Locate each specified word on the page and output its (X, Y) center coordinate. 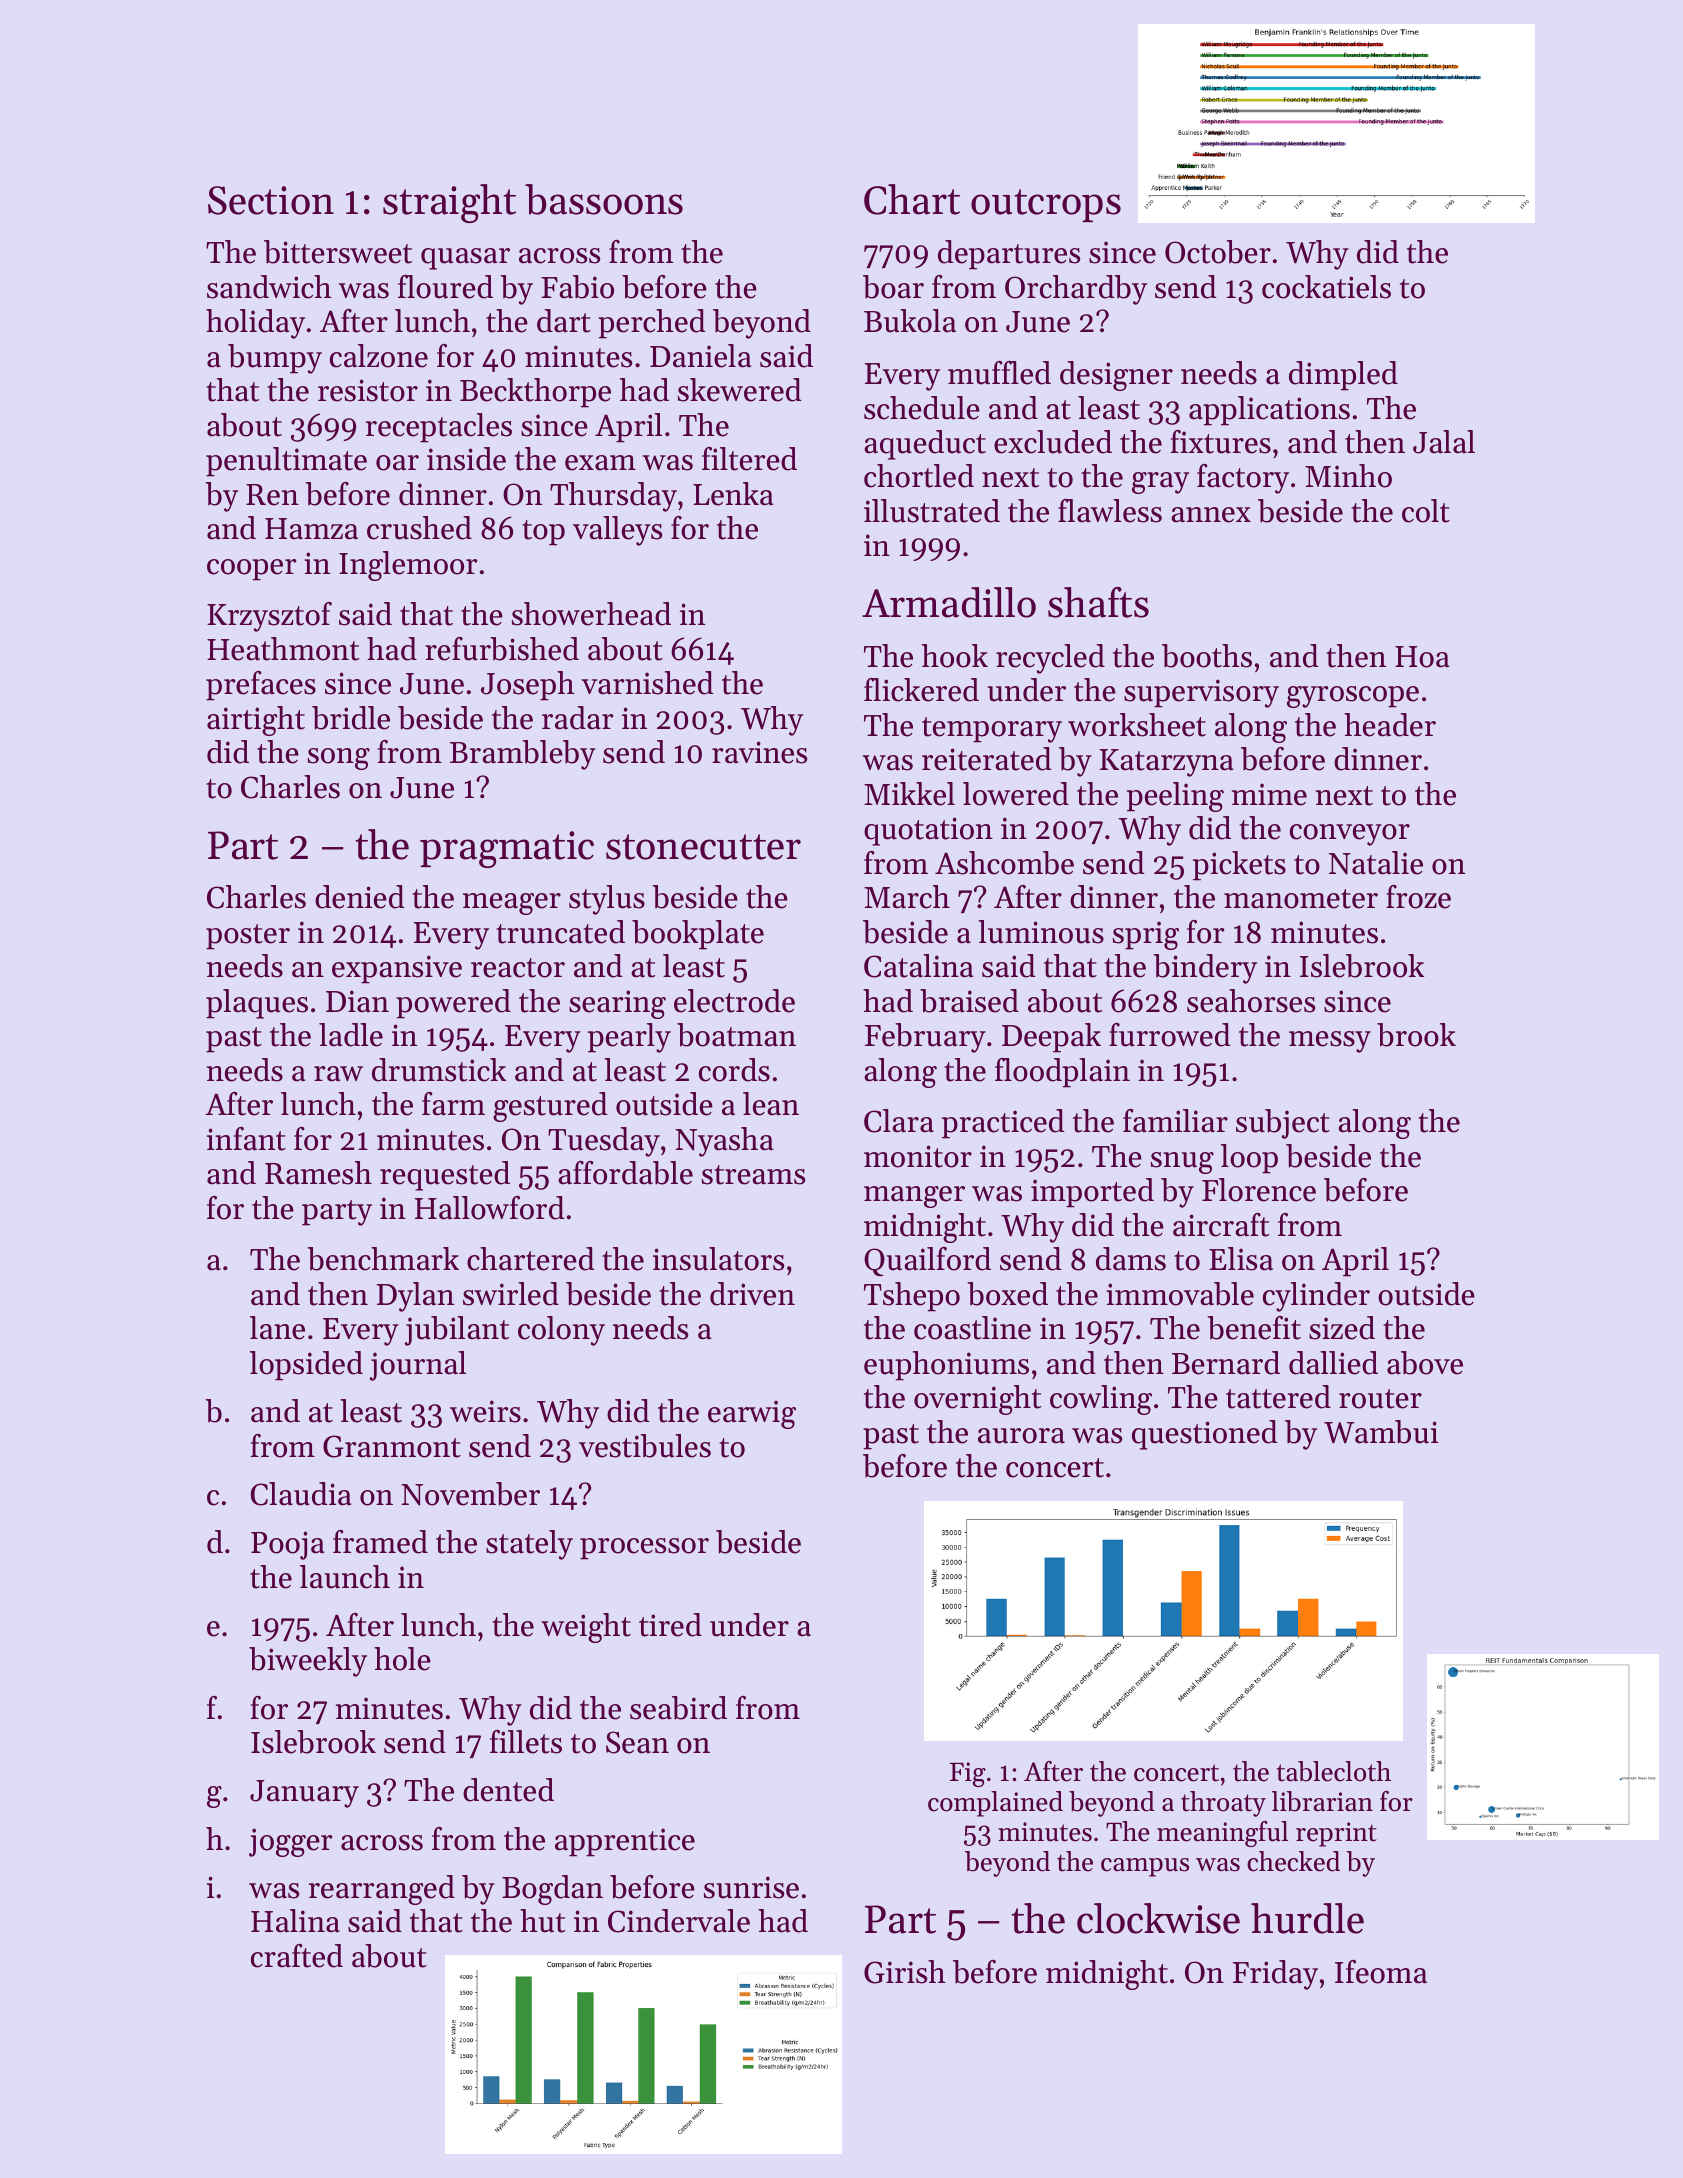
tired (670, 1625)
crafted (297, 1956)
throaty (1223, 1804)
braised (969, 1001)
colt (1426, 511)
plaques (257, 1004)
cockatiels (1326, 287)
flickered (921, 690)
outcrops (1046, 205)
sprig (1146, 935)
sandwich (269, 287)
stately (529, 1545)
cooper (251, 570)
